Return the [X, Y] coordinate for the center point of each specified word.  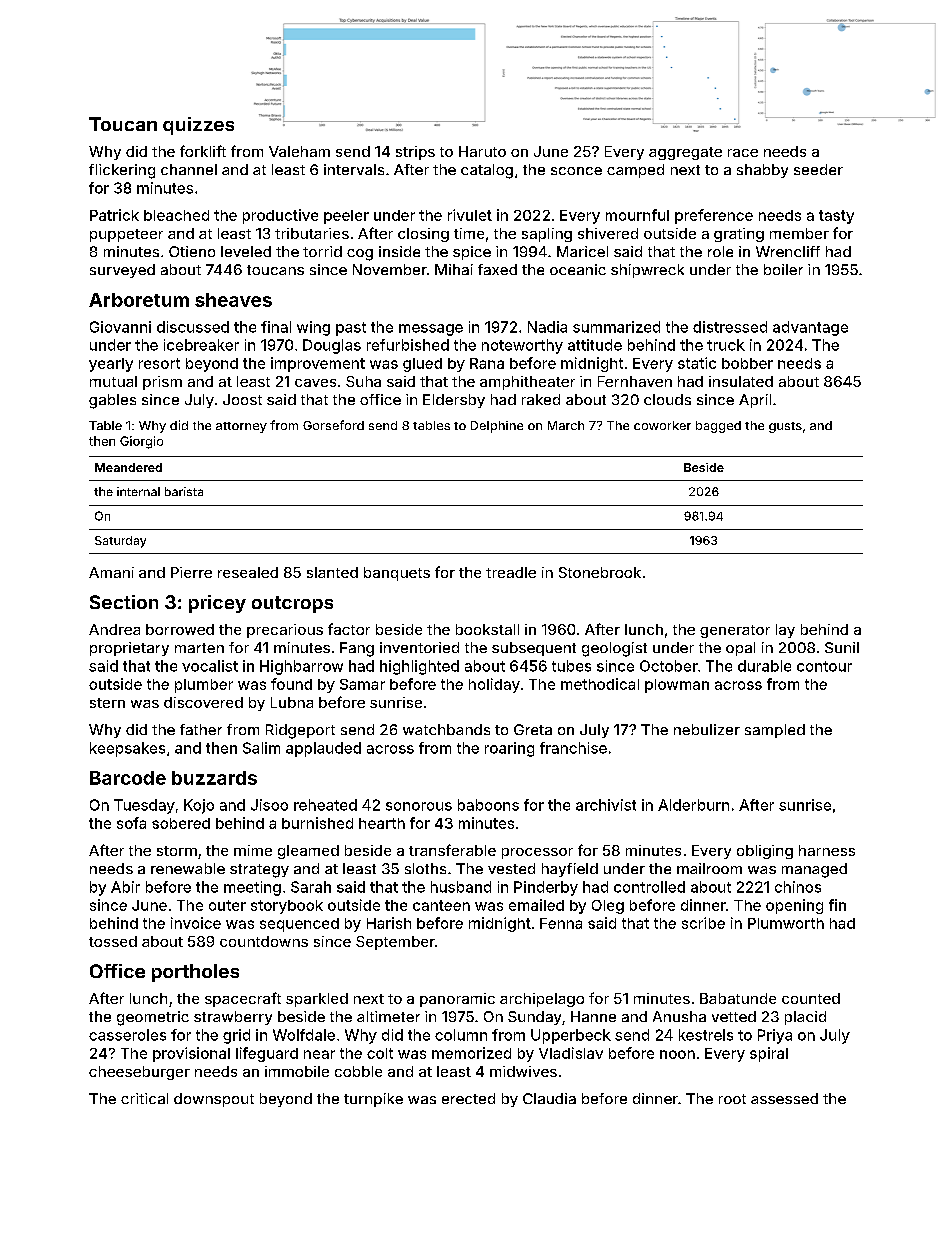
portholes [195, 973]
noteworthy [522, 346]
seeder [818, 169]
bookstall [487, 629]
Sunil [842, 647]
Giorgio [141, 442]
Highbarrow [301, 667]
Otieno [192, 251]
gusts [785, 427]
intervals [354, 169]
